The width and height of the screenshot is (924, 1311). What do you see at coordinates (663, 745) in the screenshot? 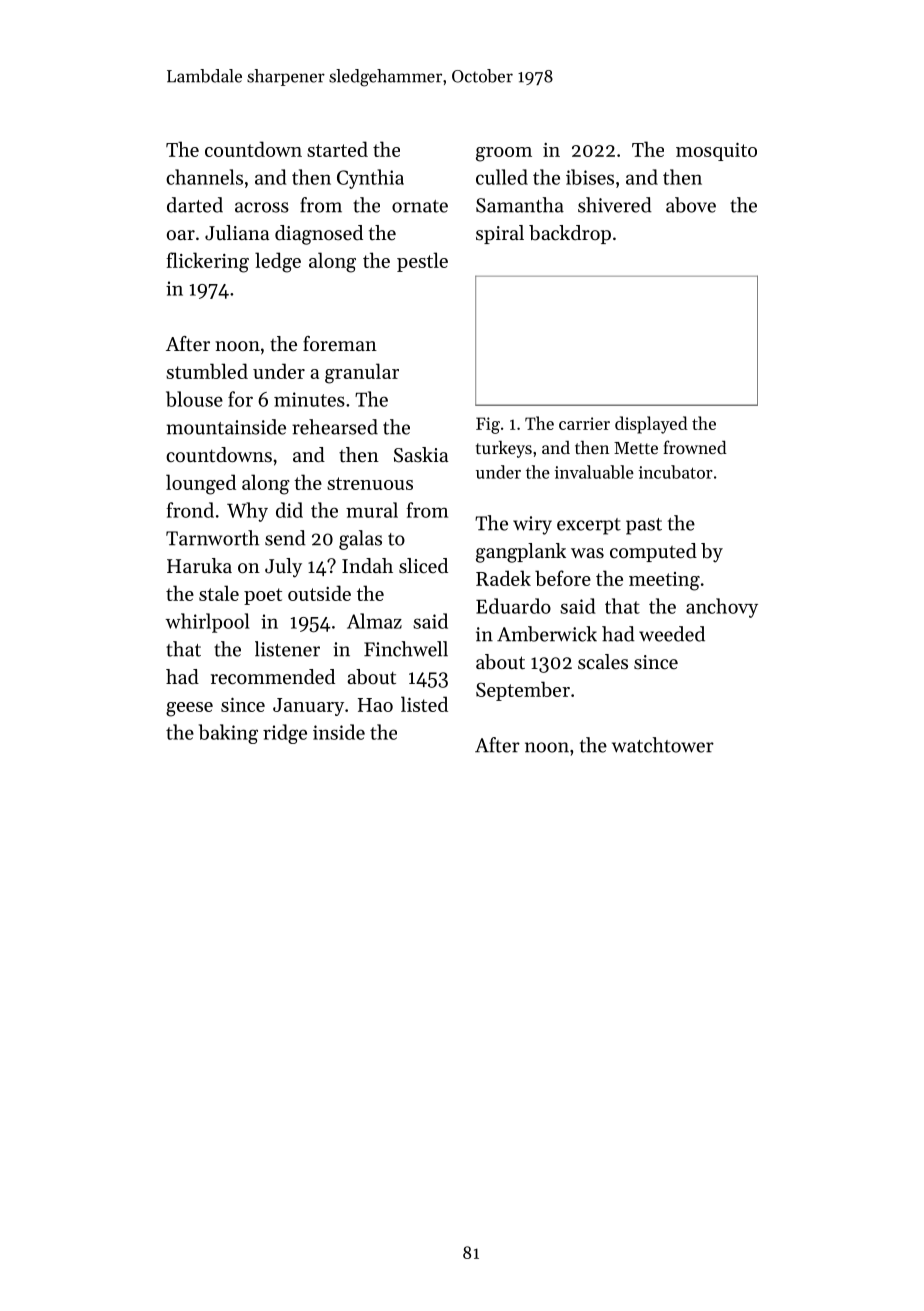
I see `watchtower` at bounding box center [663, 745].
